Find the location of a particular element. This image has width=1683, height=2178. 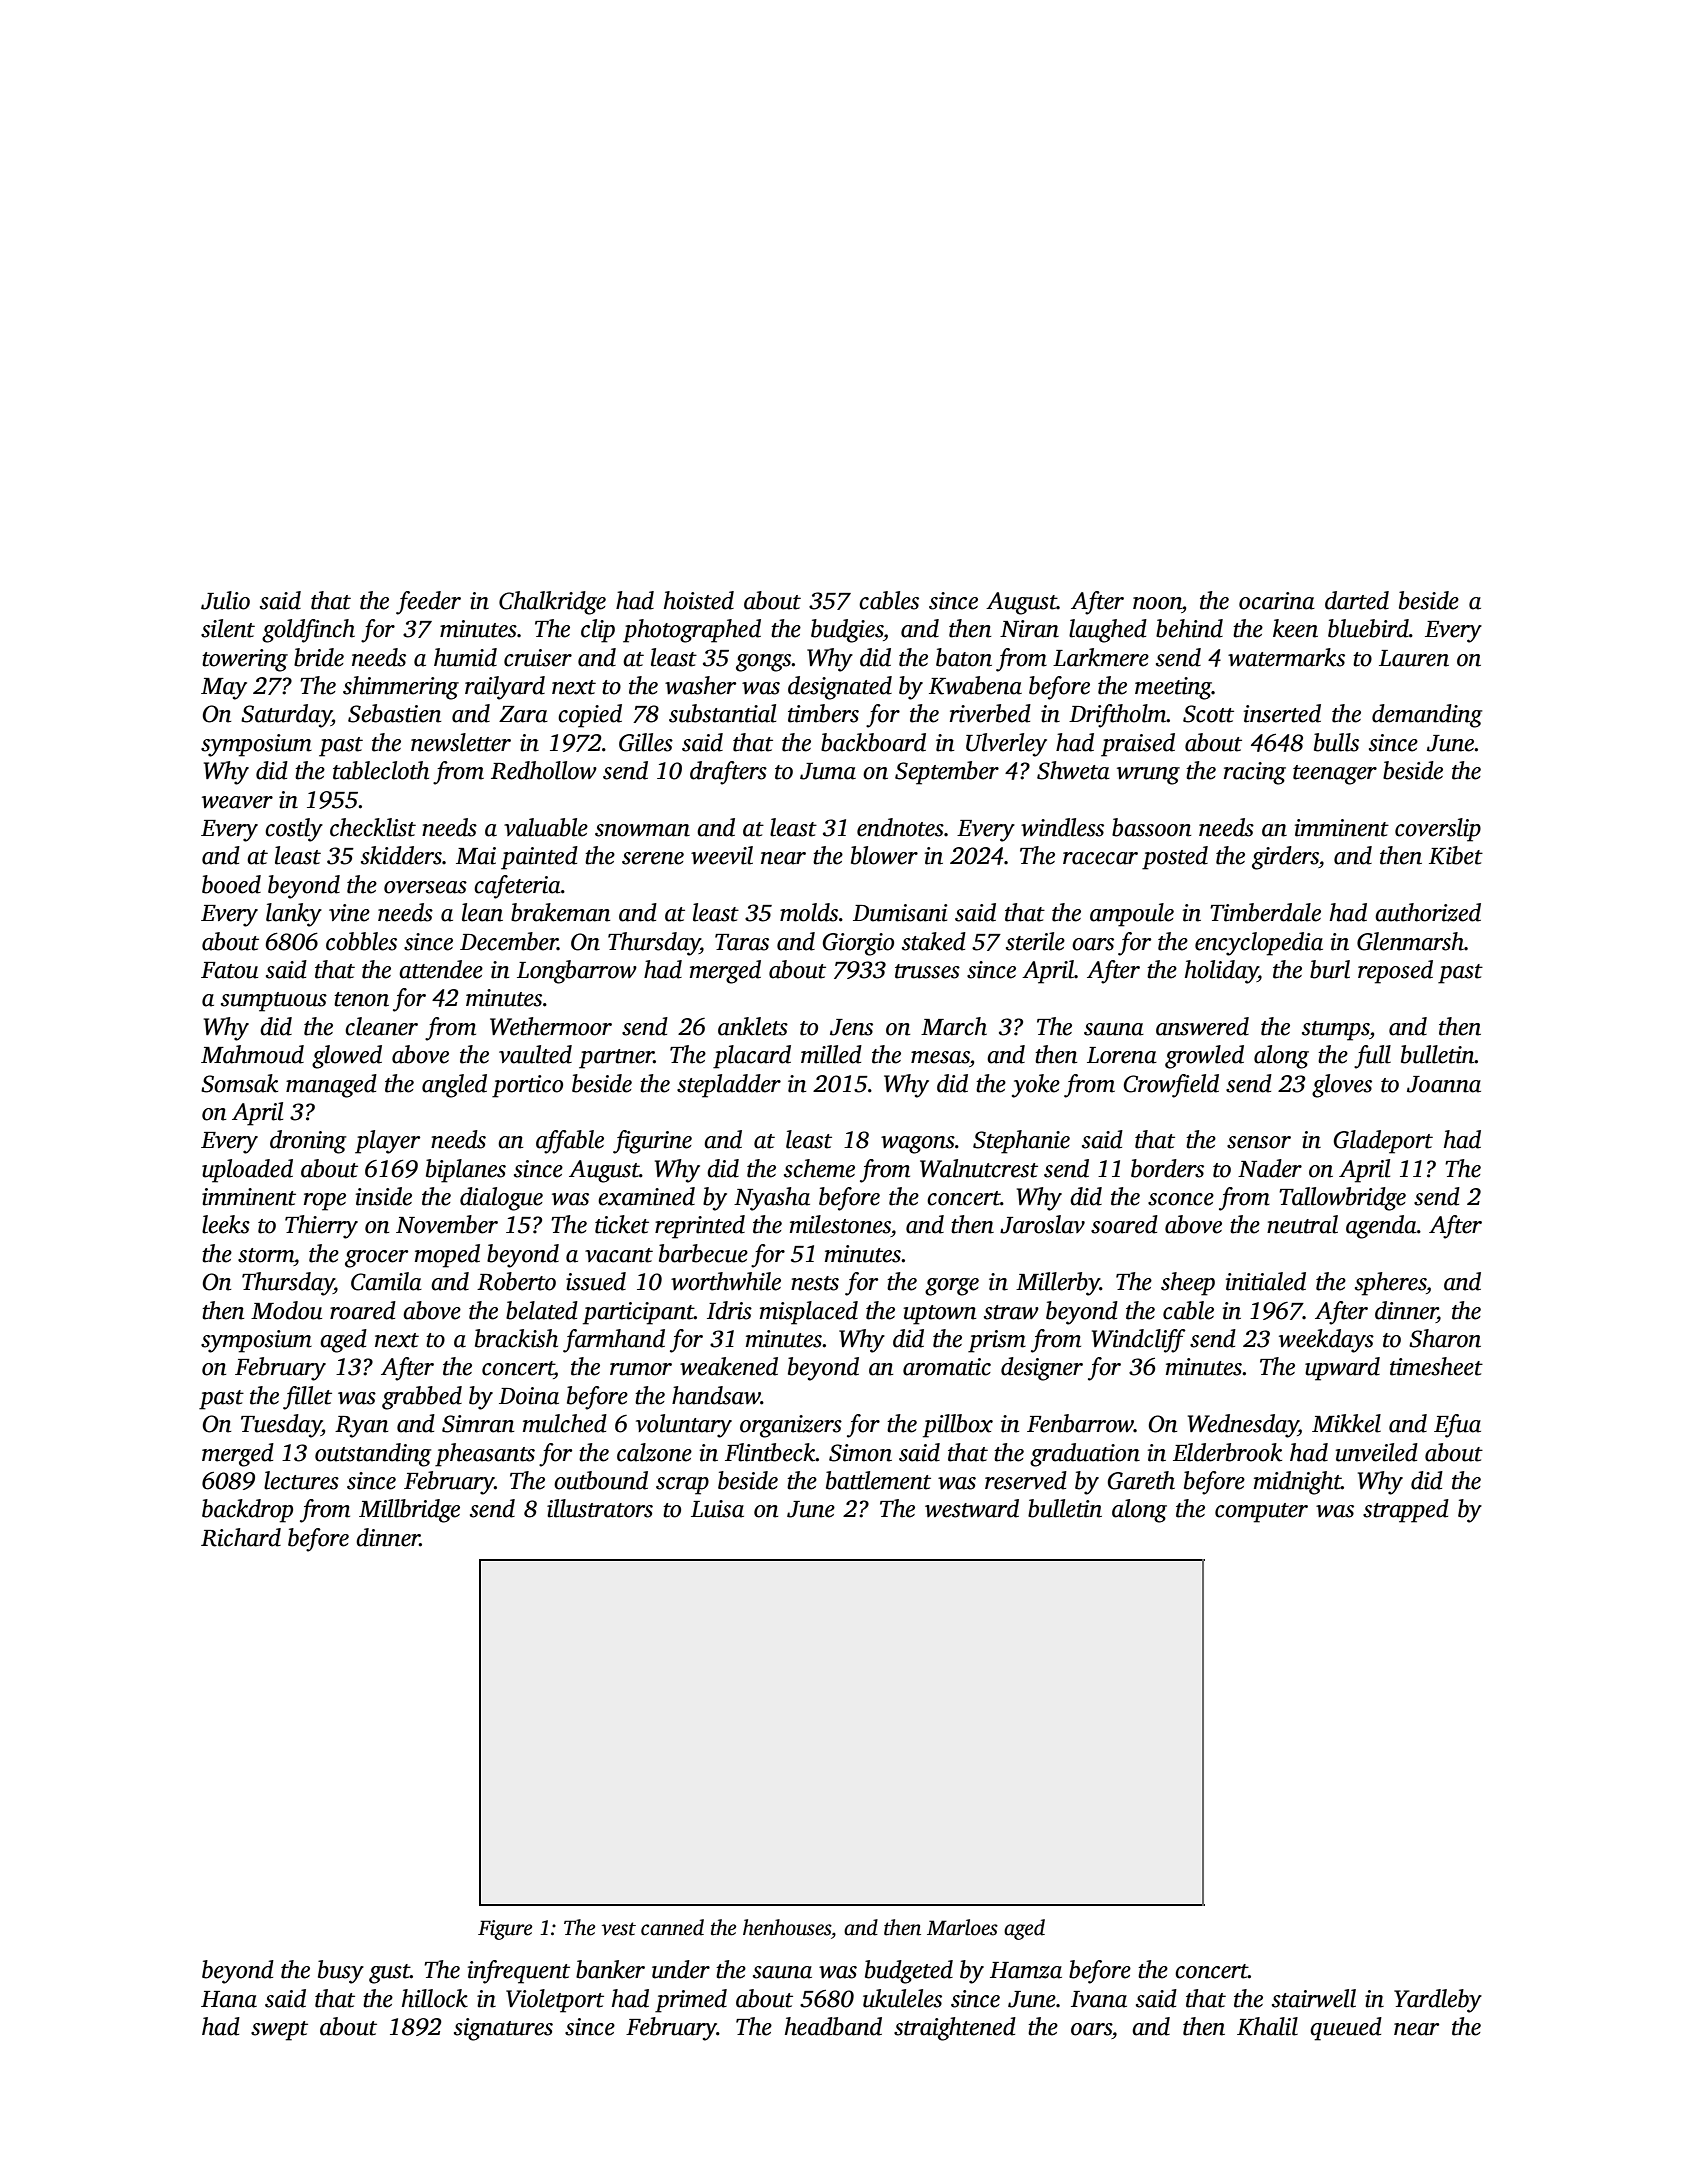

voluntary is located at coordinates (684, 1426).
